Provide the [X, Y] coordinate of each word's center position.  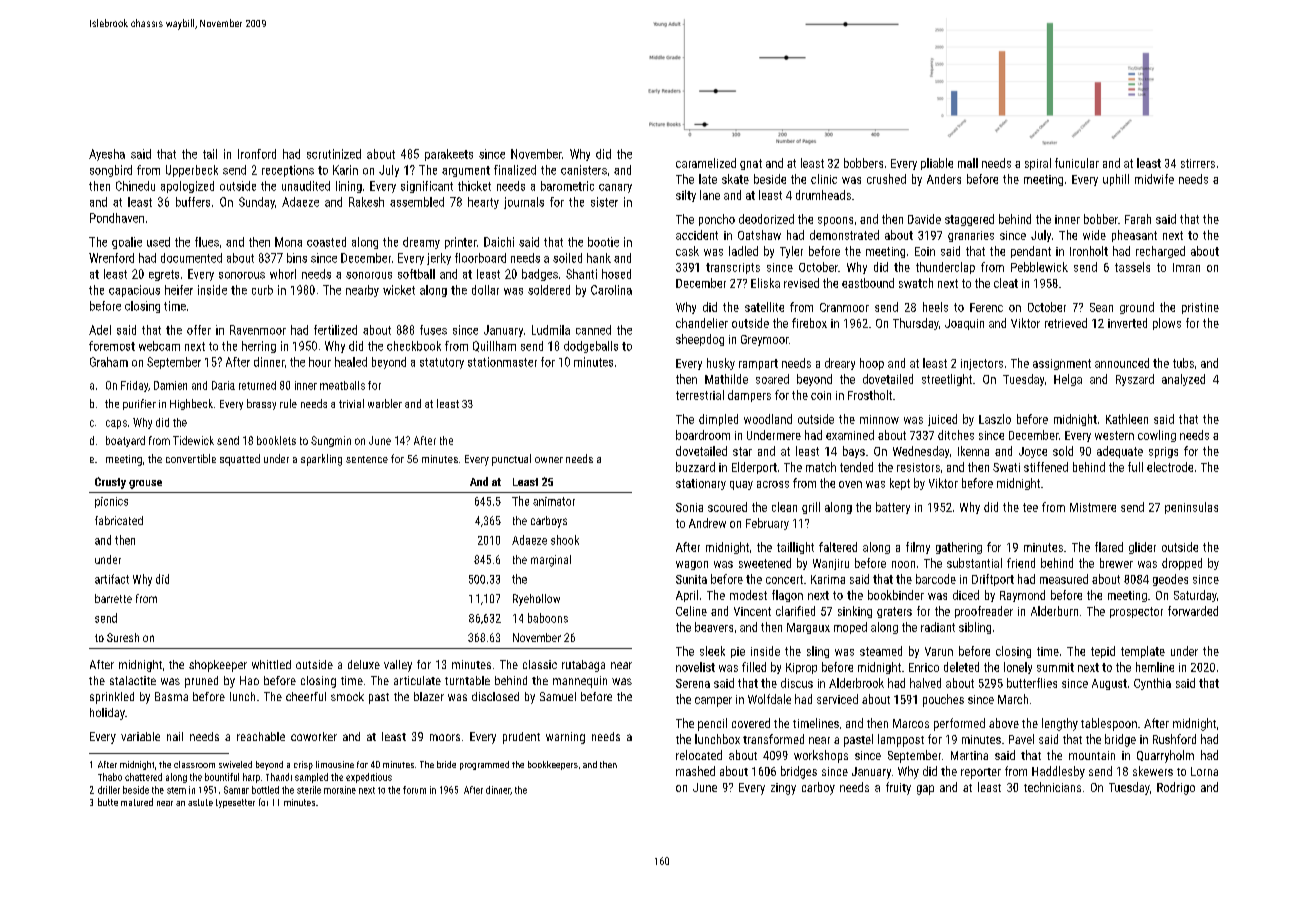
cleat [1006, 283]
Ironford [257, 154]
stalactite [133, 680]
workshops [821, 756]
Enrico [924, 667]
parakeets [449, 155]
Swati [1006, 467]
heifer [179, 290]
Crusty [110, 483]
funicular [1077, 163]
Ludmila [551, 330]
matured [137, 802]
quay [741, 485]
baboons [548, 618]
